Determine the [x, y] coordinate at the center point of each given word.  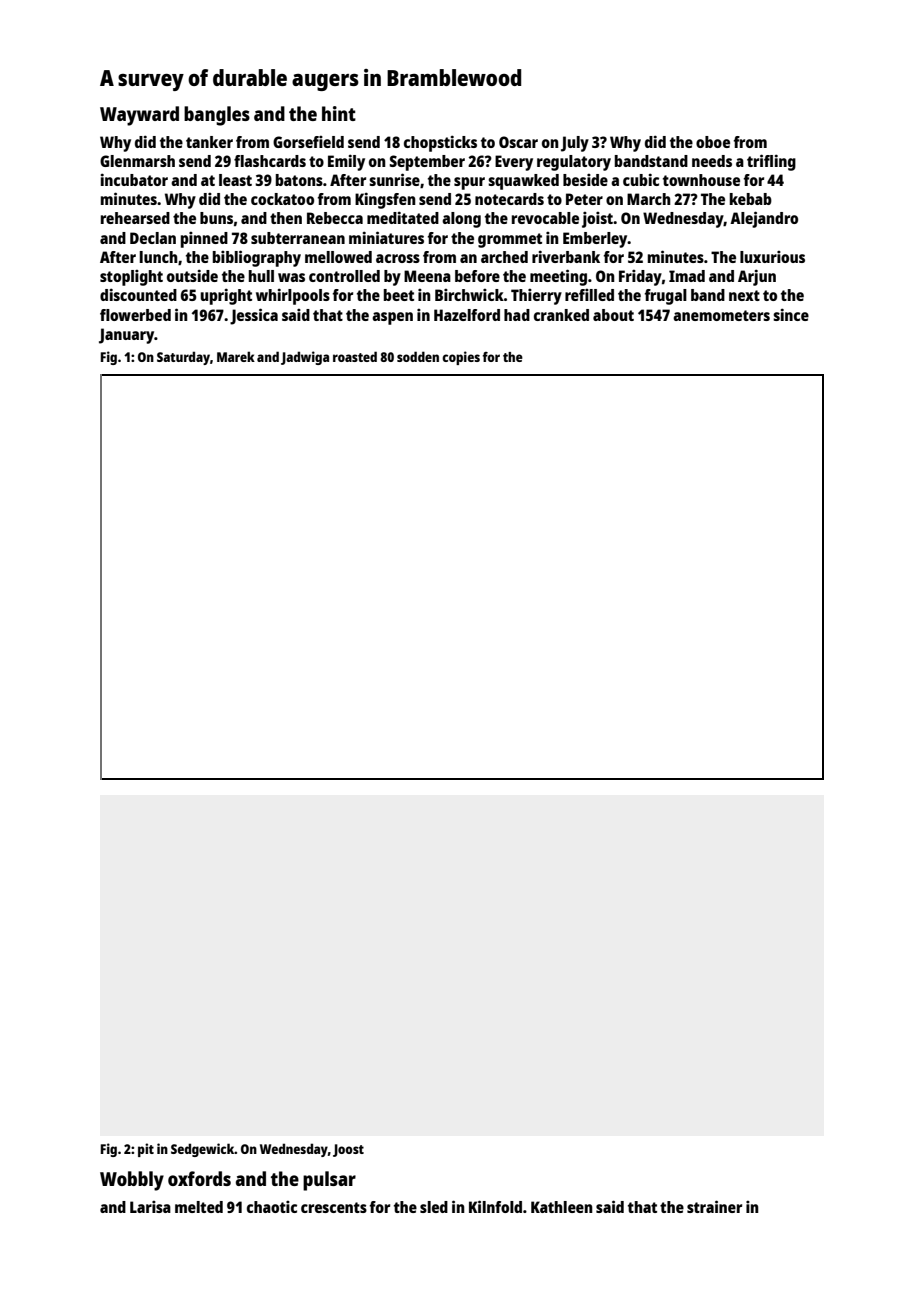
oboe [713, 142]
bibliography [257, 258]
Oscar [518, 142]
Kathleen [562, 1207]
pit [146, 1150]
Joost [348, 1150]
